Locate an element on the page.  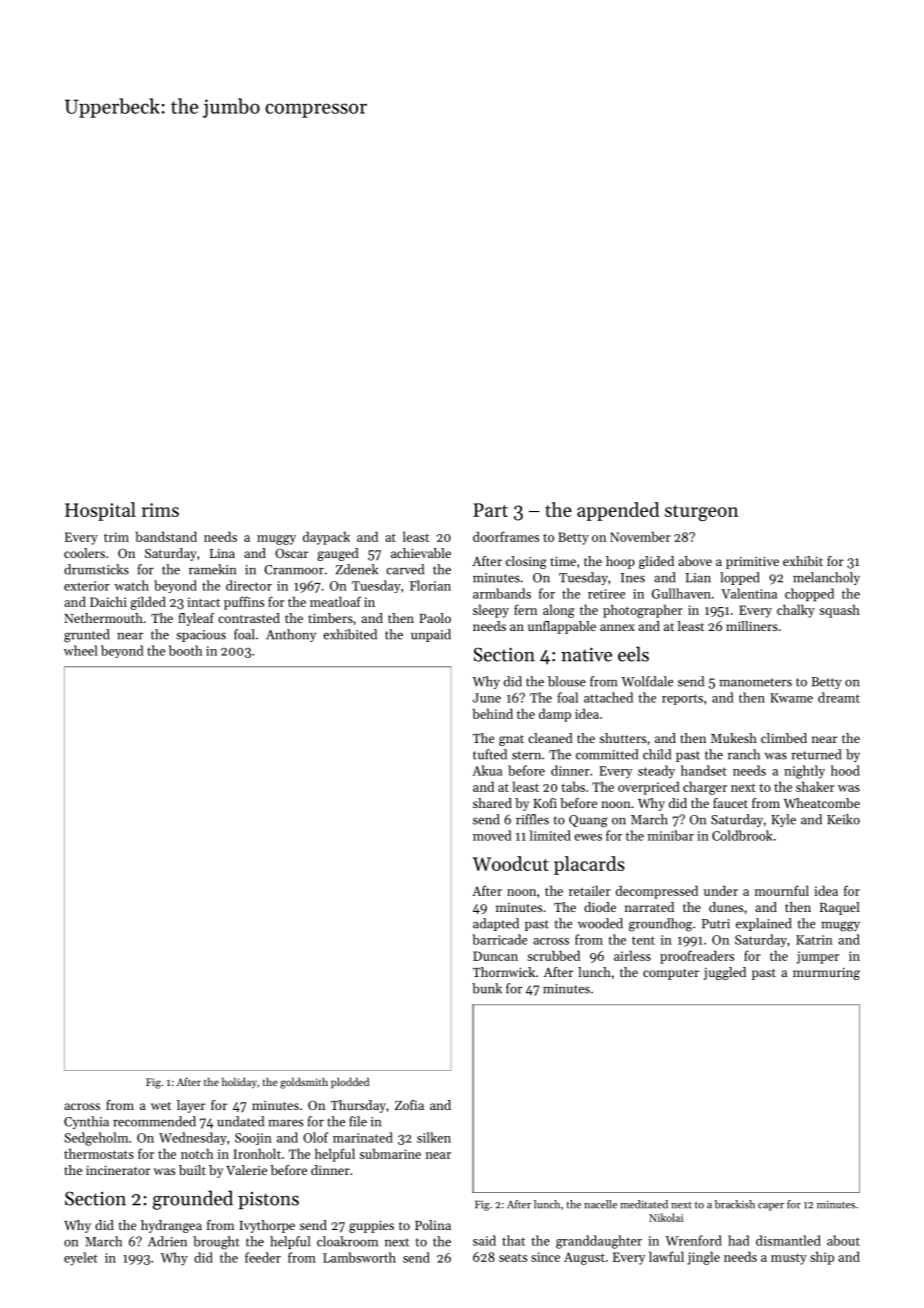
wheel is located at coordinates (81, 650).
